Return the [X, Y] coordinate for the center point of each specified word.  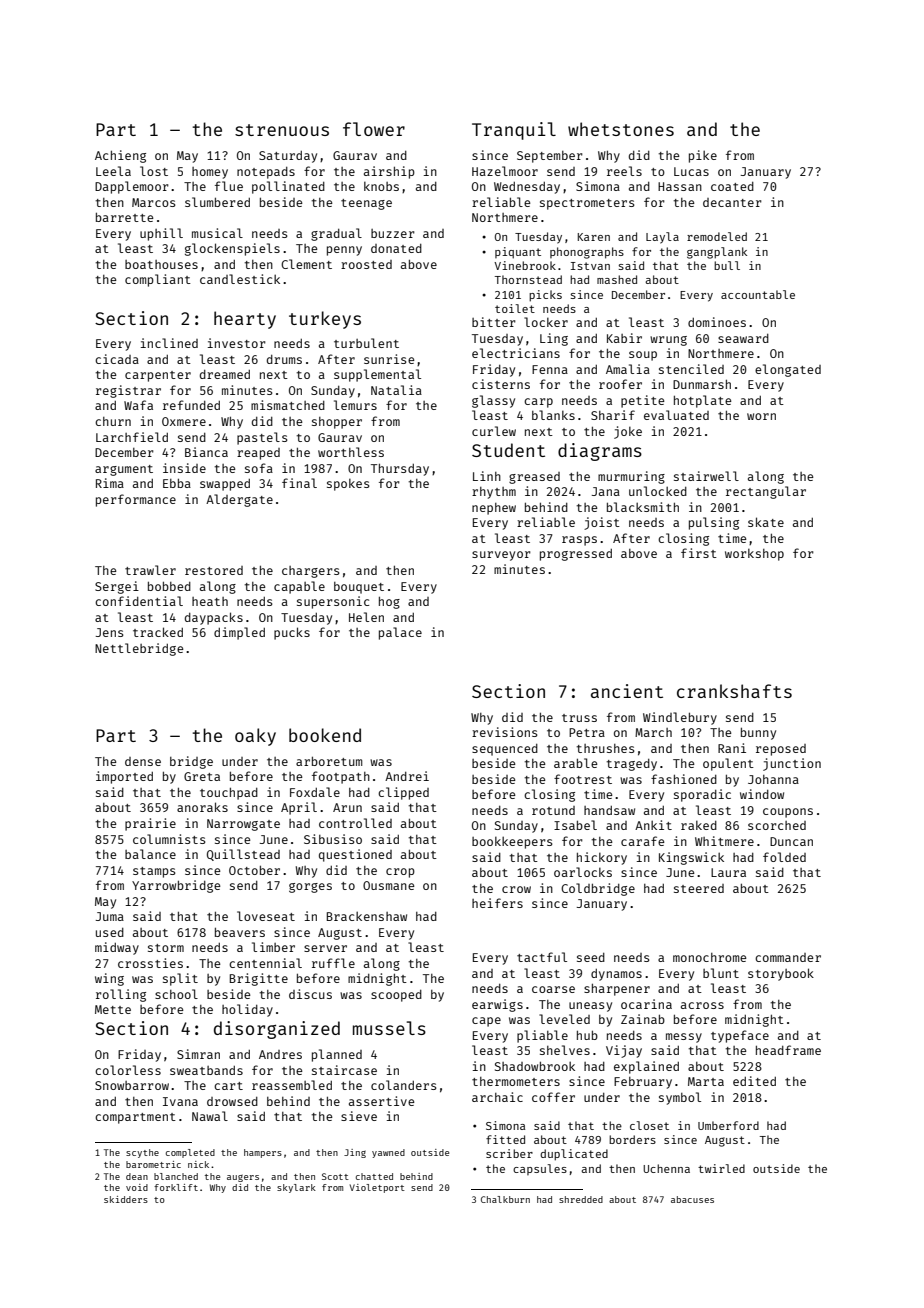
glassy [493, 401]
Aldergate [239, 500]
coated [732, 186]
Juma [110, 916]
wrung [668, 341]
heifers [497, 903]
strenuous [282, 130]
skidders [126, 1199]
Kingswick [691, 858]
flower [374, 129]
